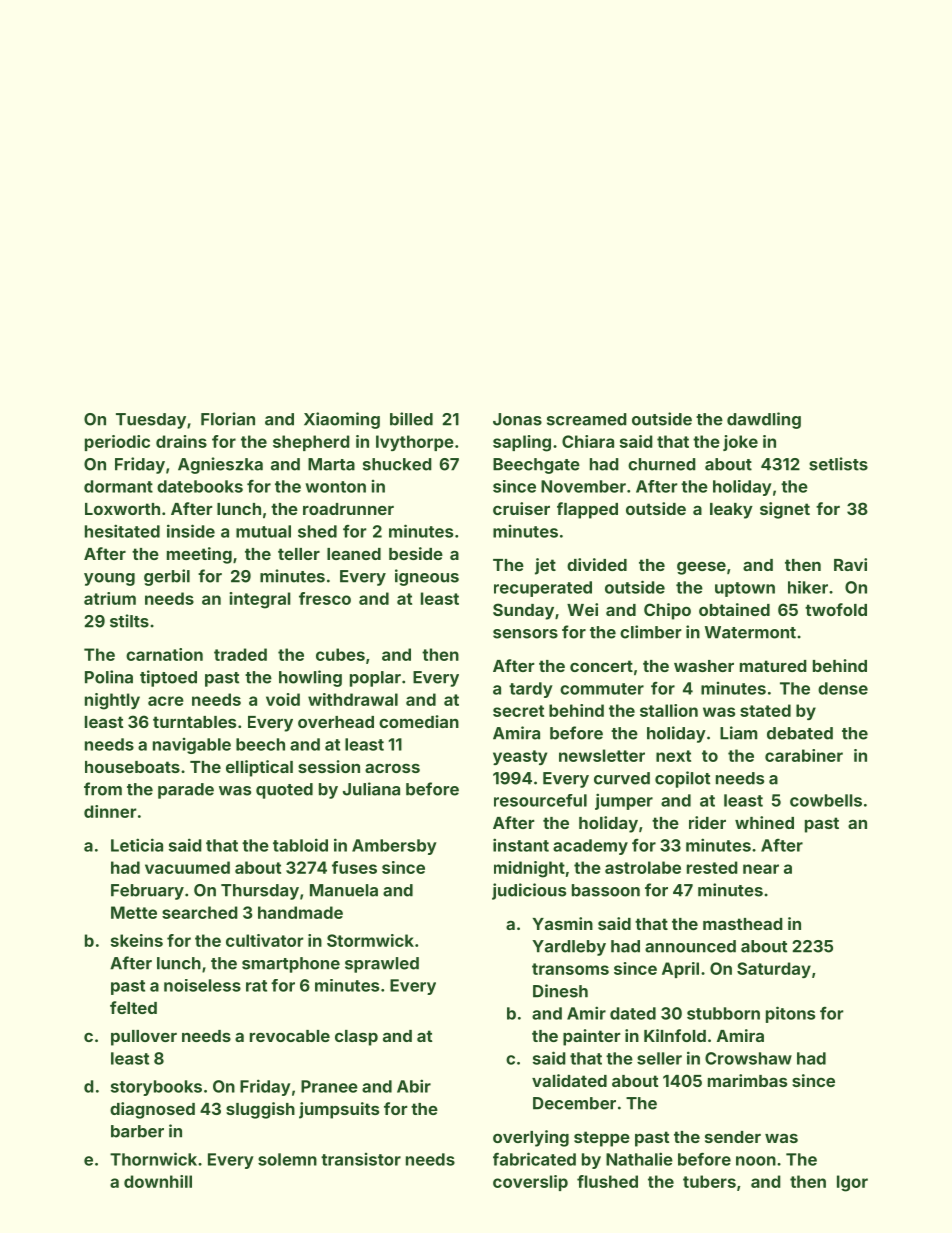 Image resolution: width=952 pixels, height=1233 pixels. I want to click on searched, so click(200, 912).
